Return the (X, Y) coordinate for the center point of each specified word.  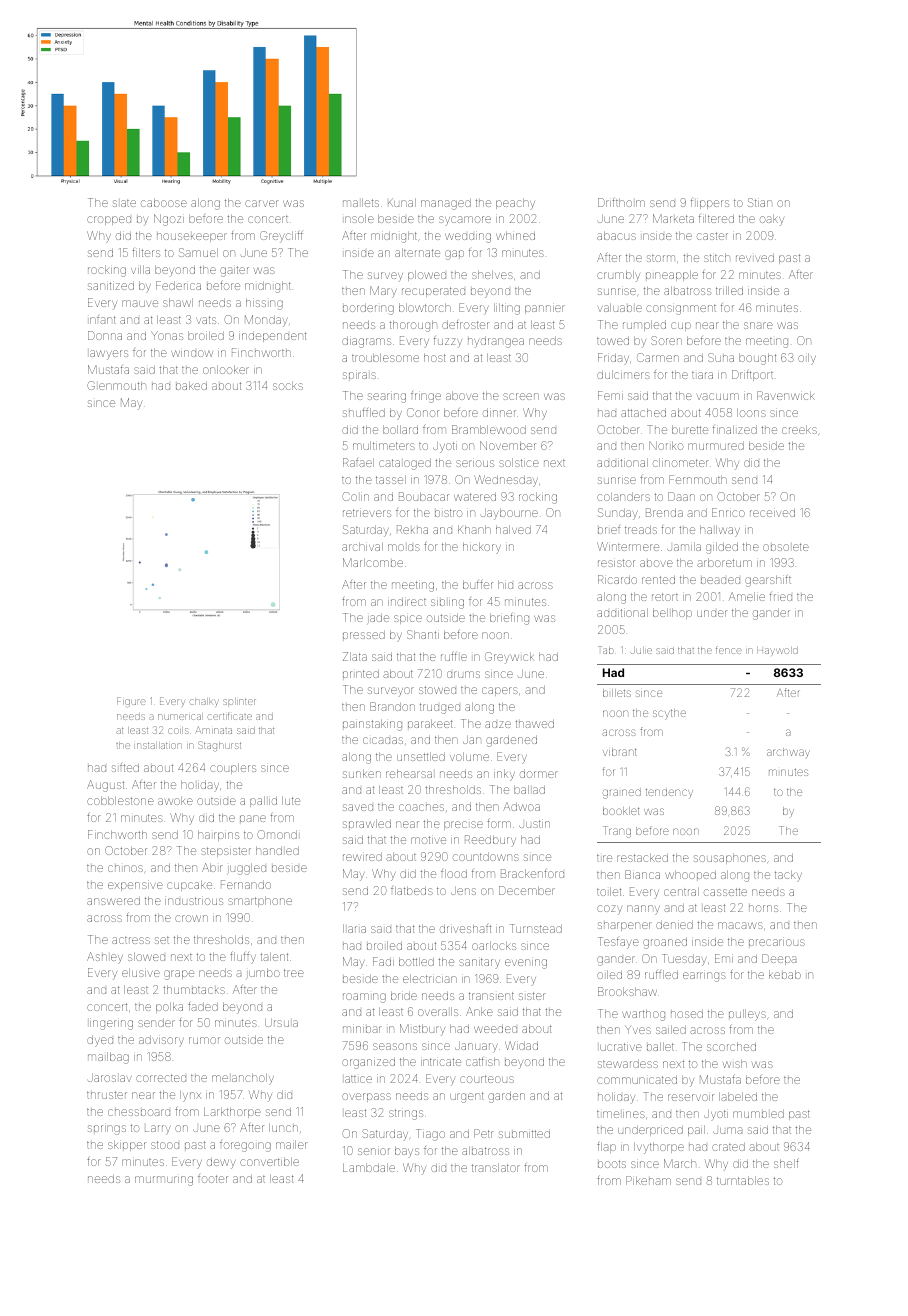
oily (807, 359)
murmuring (164, 1181)
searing (387, 398)
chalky (204, 702)
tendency (669, 792)
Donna (105, 335)
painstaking (372, 725)
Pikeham (648, 1180)
